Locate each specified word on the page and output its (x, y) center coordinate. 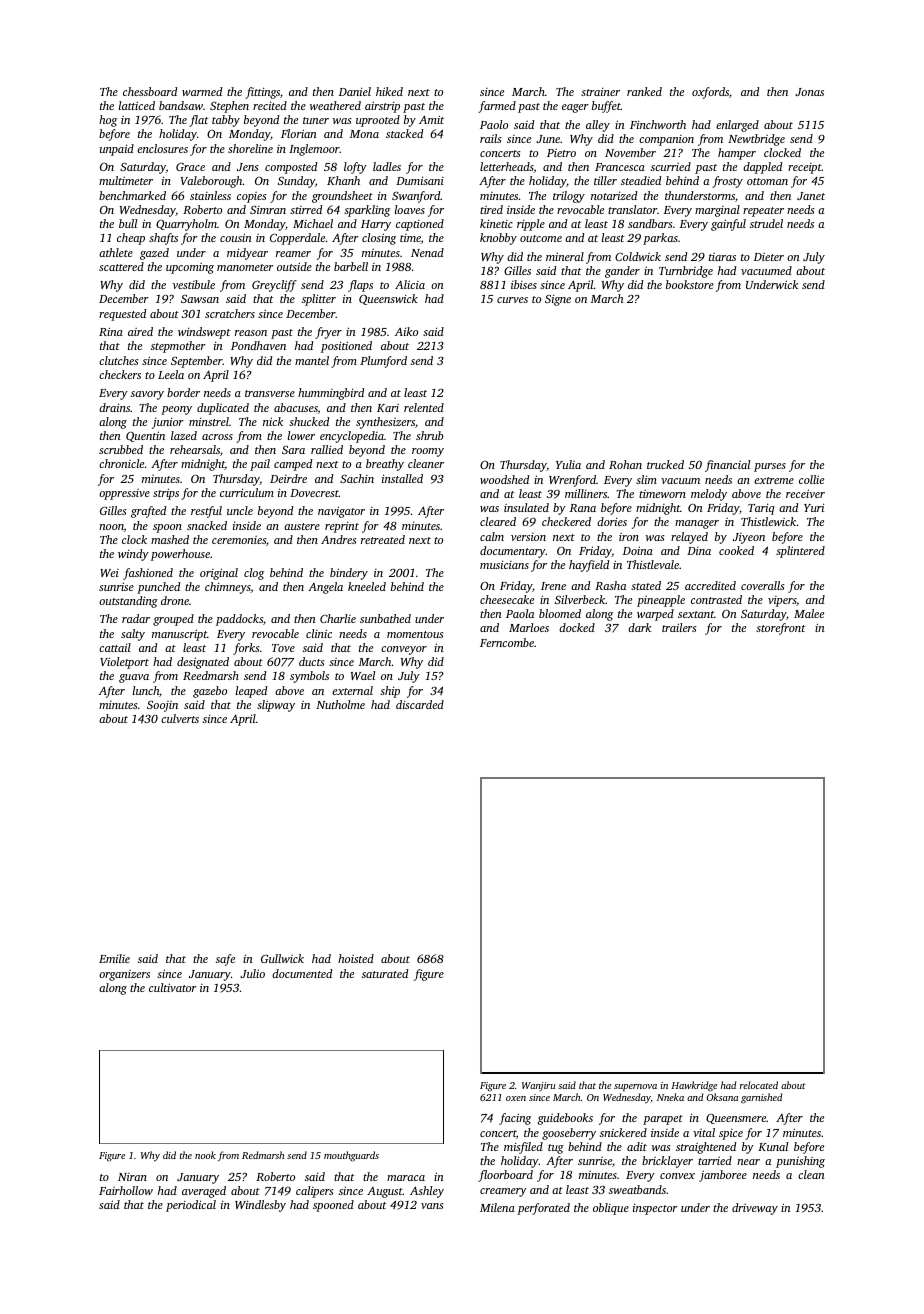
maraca (406, 1178)
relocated (759, 1085)
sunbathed (385, 618)
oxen (516, 1098)
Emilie (114, 958)
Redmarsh (263, 1155)
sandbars (650, 223)
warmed (202, 91)
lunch (146, 690)
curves (512, 300)
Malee (809, 613)
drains (114, 407)
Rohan (625, 464)
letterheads (507, 167)
